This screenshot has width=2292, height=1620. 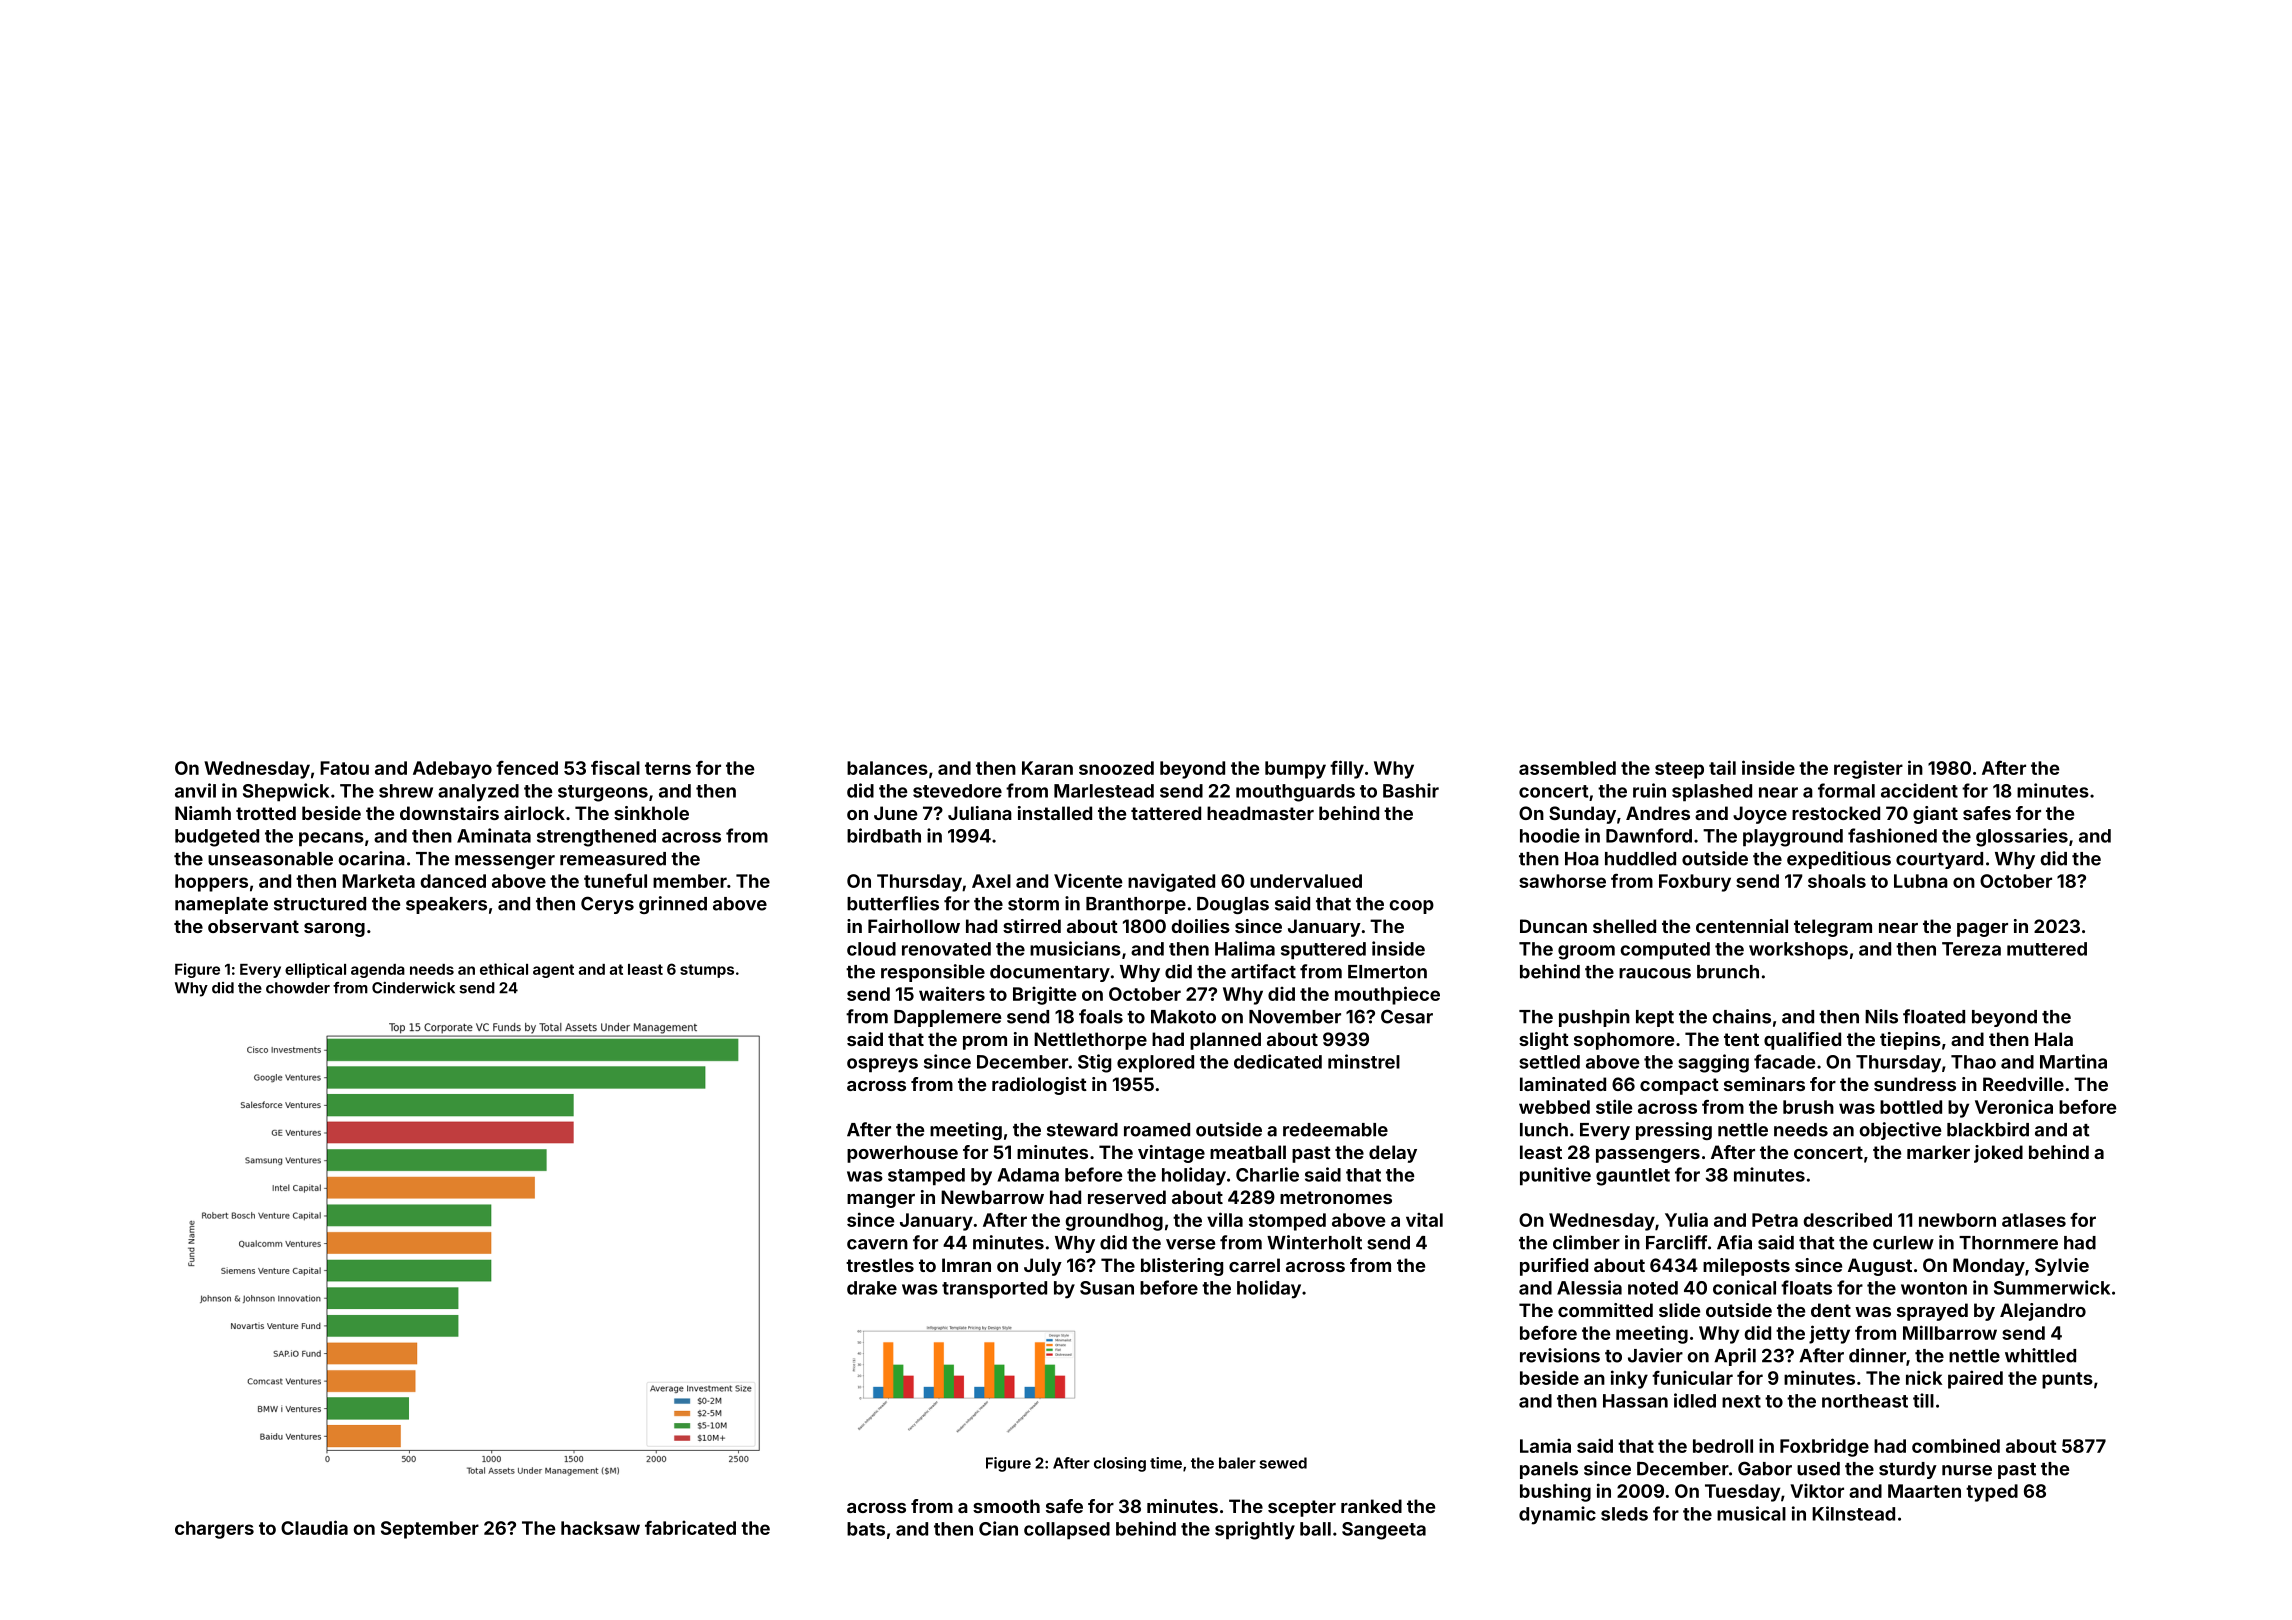 I want to click on revisions, so click(x=1560, y=1355).
